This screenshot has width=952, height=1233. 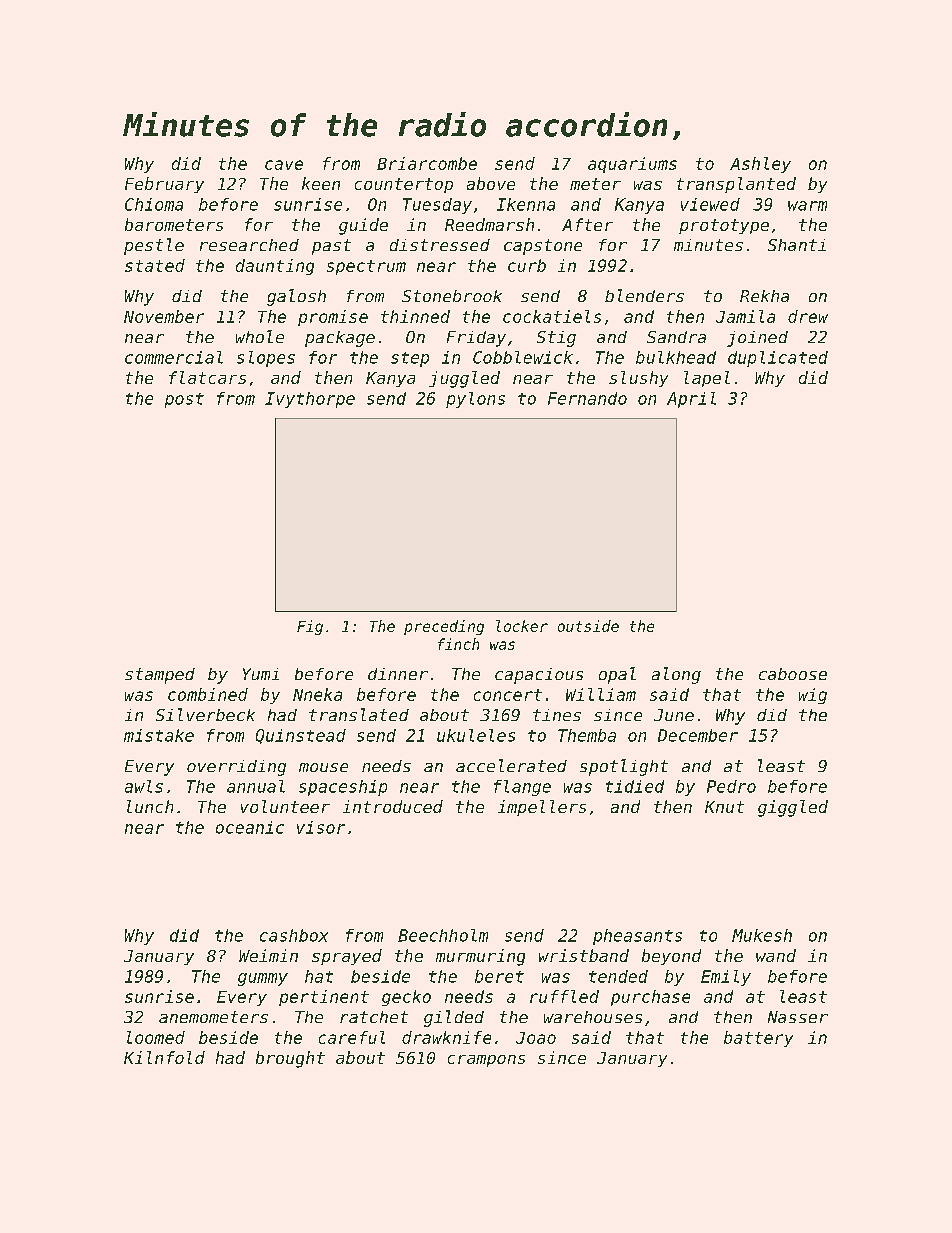 What do you see at coordinates (698, 735) in the screenshot?
I see `December` at bounding box center [698, 735].
